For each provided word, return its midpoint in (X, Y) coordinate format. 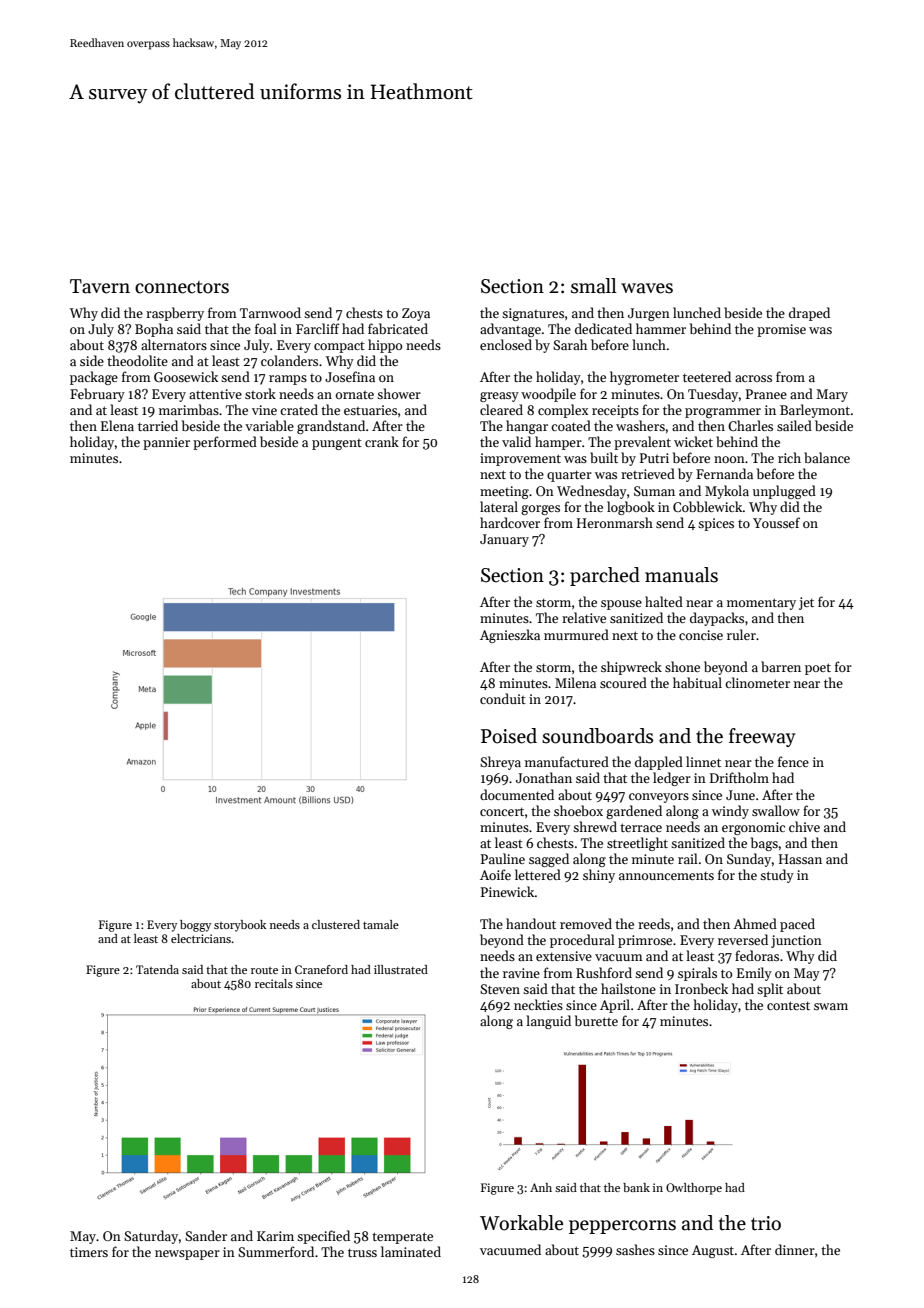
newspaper (187, 1255)
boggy (195, 926)
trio (766, 1223)
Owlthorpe (694, 1189)
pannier (166, 443)
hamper (558, 443)
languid (548, 1022)
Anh (541, 1187)
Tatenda (157, 969)
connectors (182, 287)
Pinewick (508, 891)
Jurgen (649, 314)
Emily (754, 974)
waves (647, 288)
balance (827, 457)
